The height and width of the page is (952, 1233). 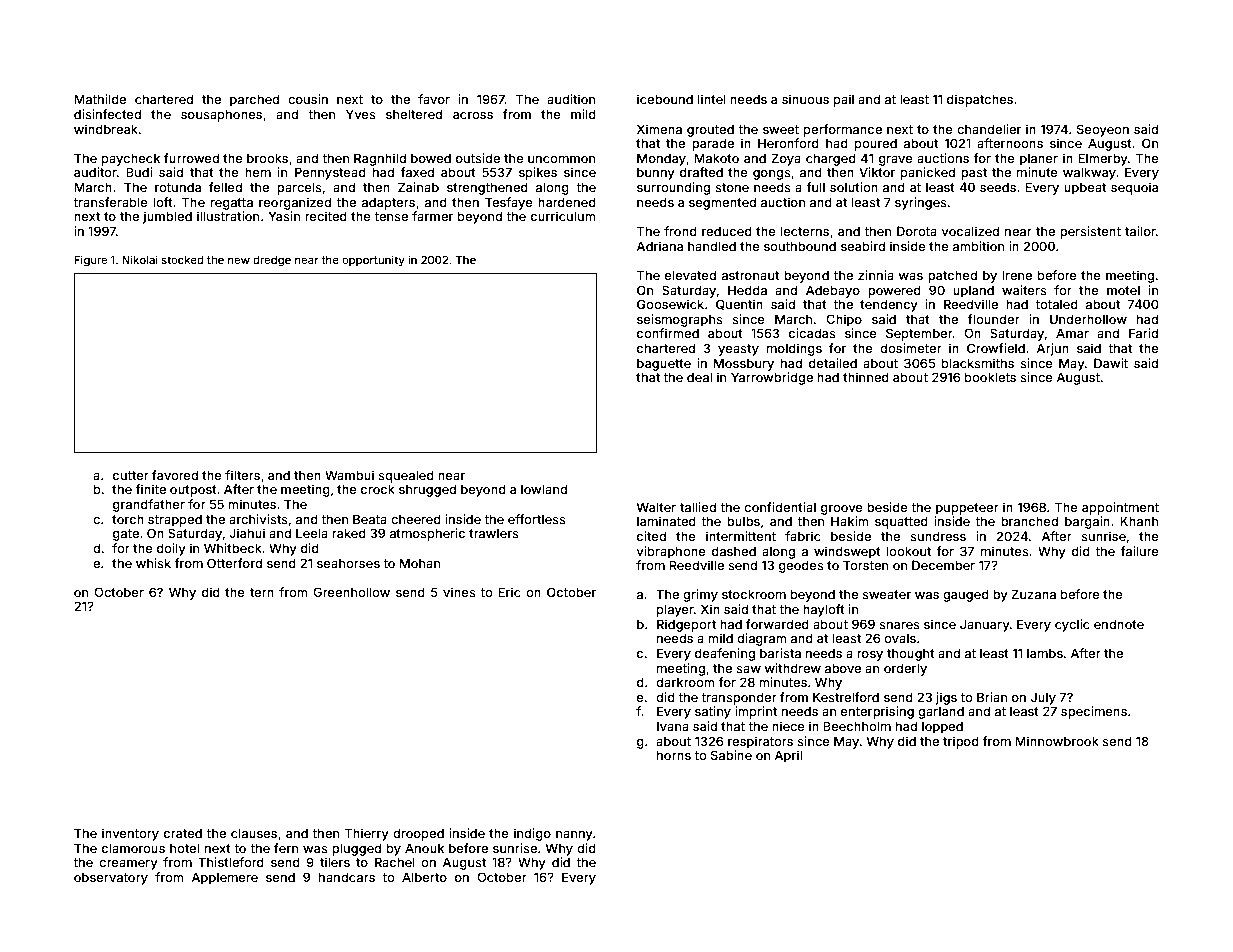 What do you see at coordinates (267, 158) in the page?
I see `brooks` at bounding box center [267, 158].
